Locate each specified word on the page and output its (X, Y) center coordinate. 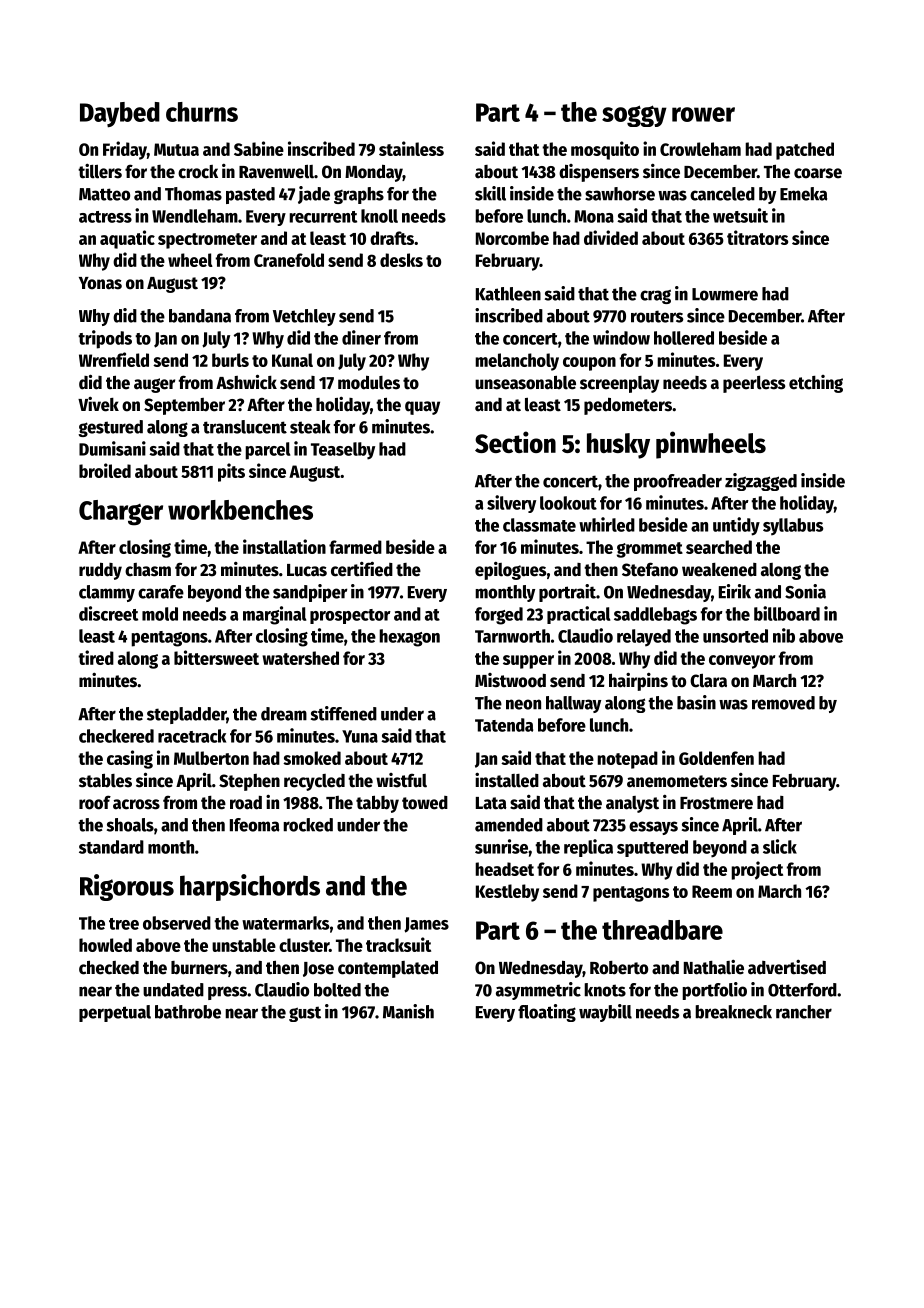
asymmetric (538, 991)
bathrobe (188, 1012)
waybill (605, 1013)
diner (361, 337)
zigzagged (761, 482)
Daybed (120, 115)
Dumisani (112, 448)
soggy (634, 116)
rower (703, 114)
